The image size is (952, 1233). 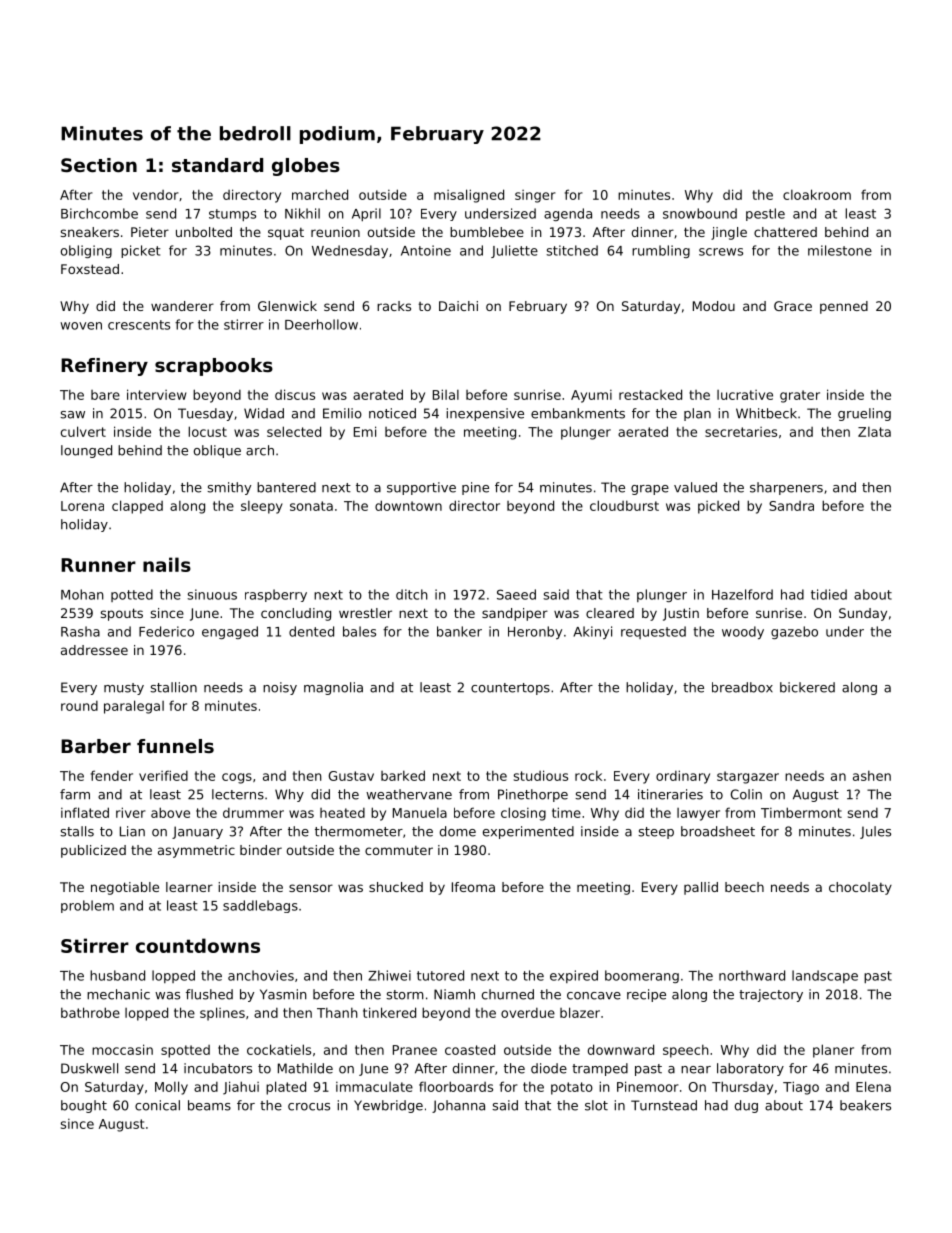 What do you see at coordinates (817, 194) in the screenshot?
I see `cloakroom` at bounding box center [817, 194].
